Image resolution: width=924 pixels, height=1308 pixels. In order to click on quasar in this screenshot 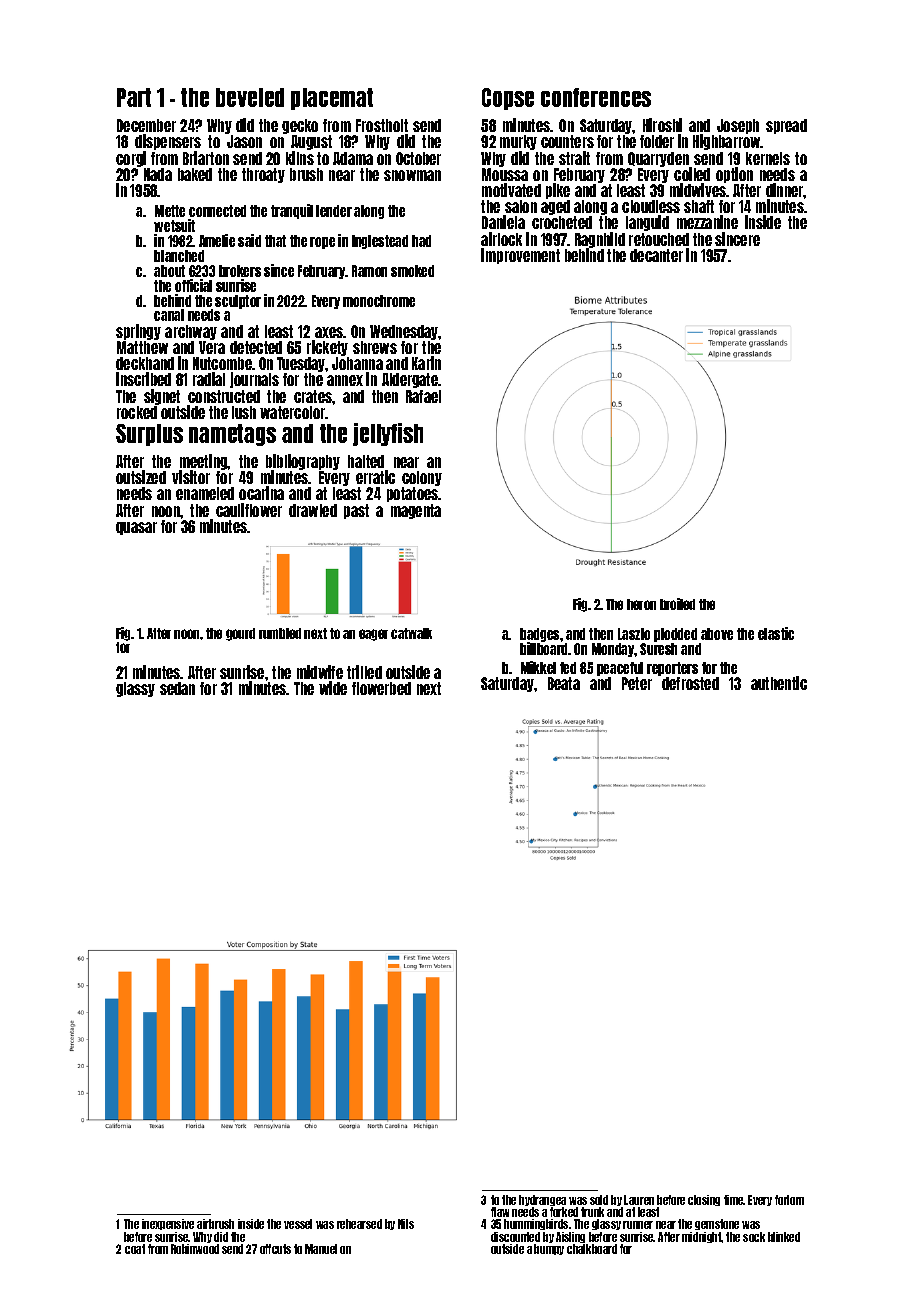, I will do `click(136, 528)`.
